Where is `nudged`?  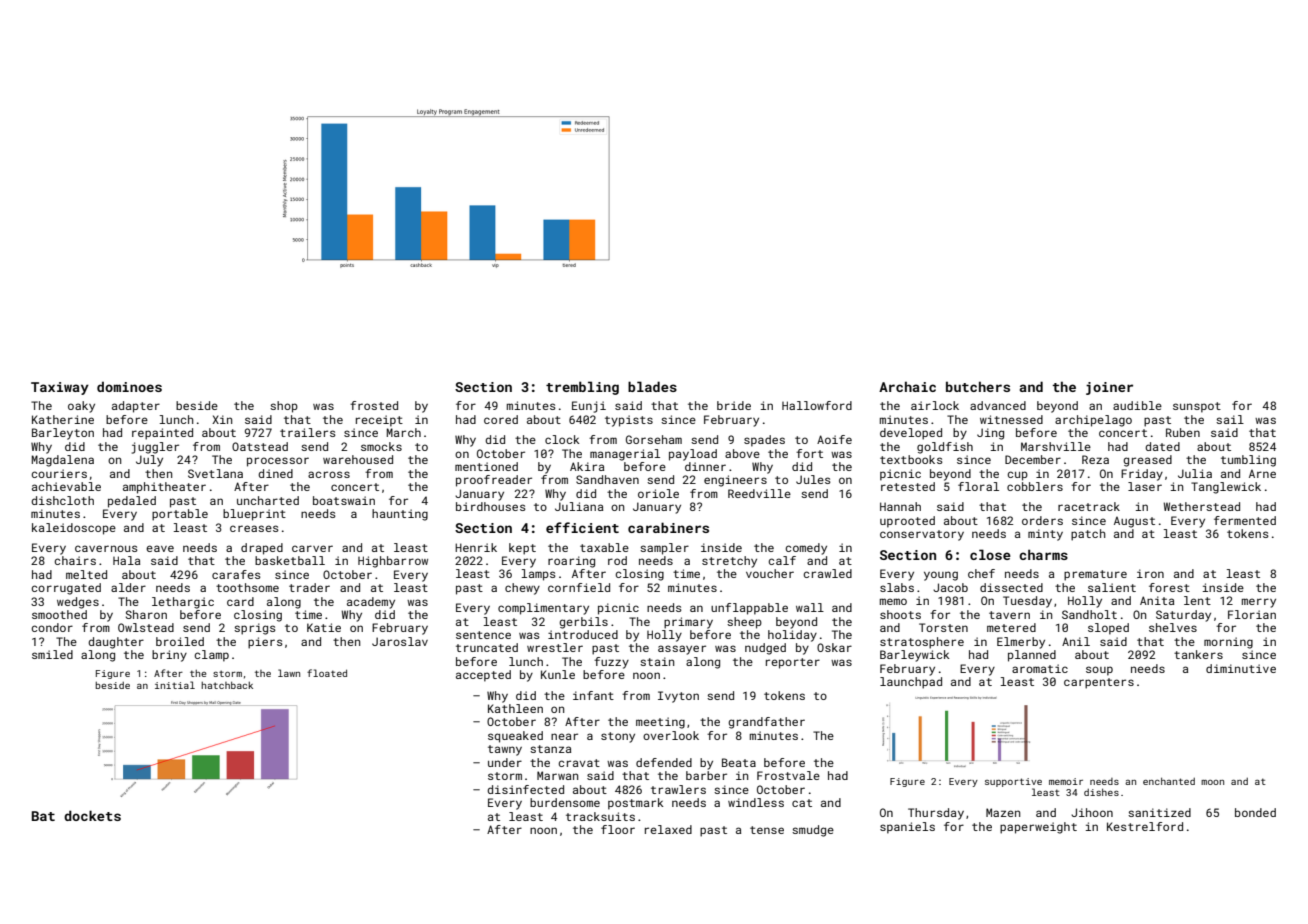
nudged is located at coordinates (765, 649).
